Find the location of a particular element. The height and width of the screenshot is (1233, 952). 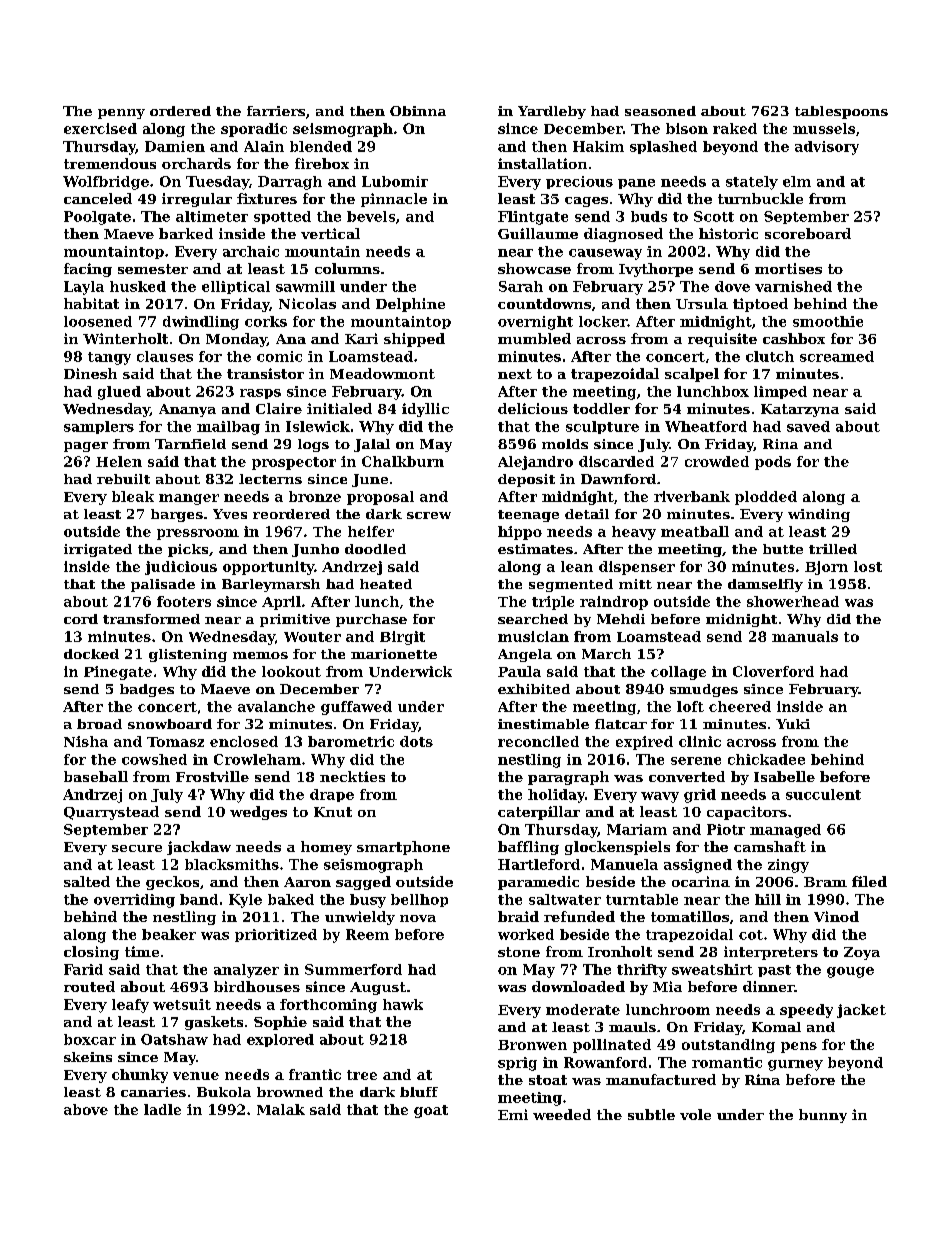

ladle is located at coordinates (162, 1109).
